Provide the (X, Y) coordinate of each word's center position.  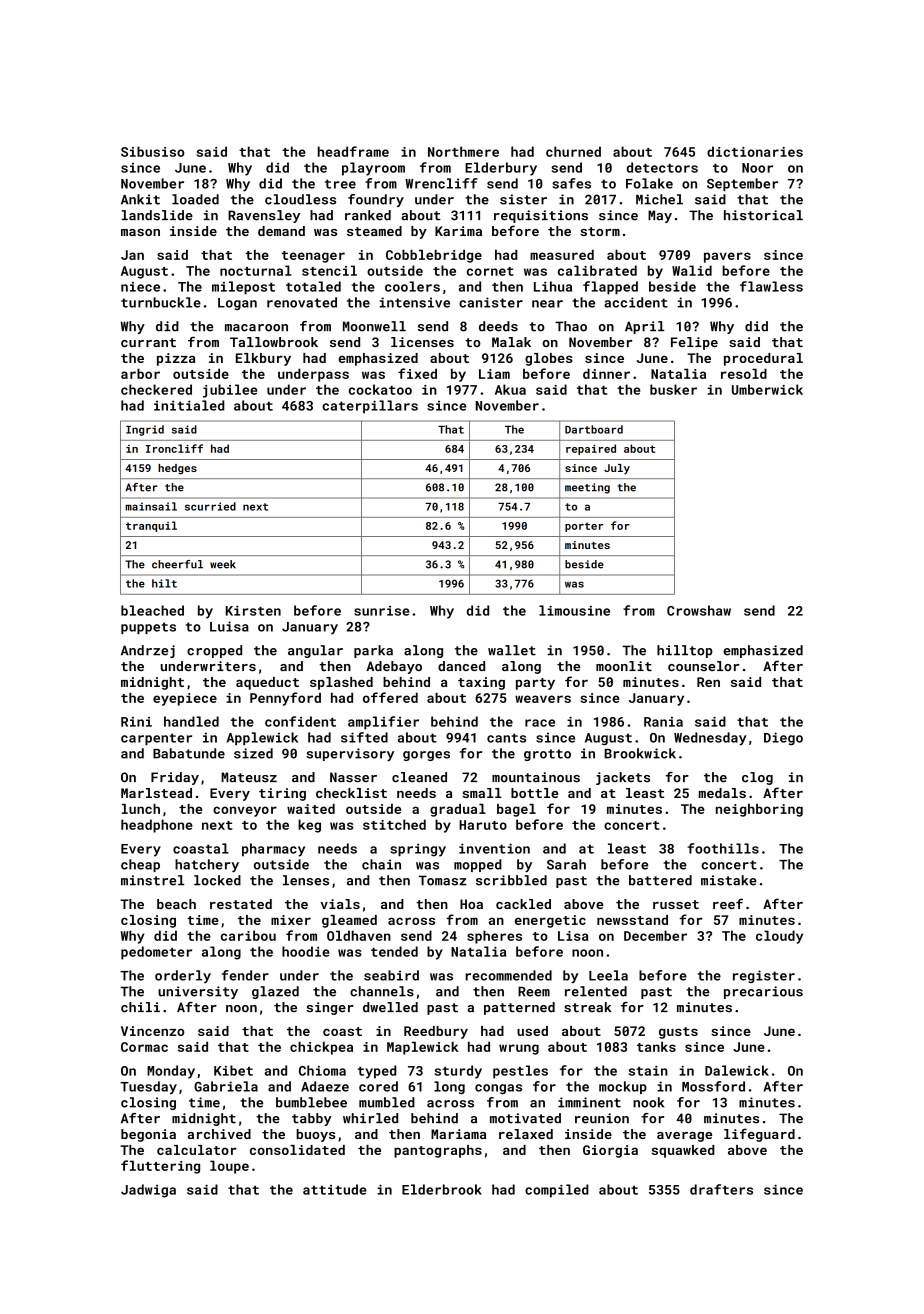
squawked (683, 1151)
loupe (229, 1167)
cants (506, 738)
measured (562, 255)
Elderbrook (442, 1189)
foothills (723, 848)
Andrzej (148, 651)
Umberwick (767, 389)
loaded (195, 199)
